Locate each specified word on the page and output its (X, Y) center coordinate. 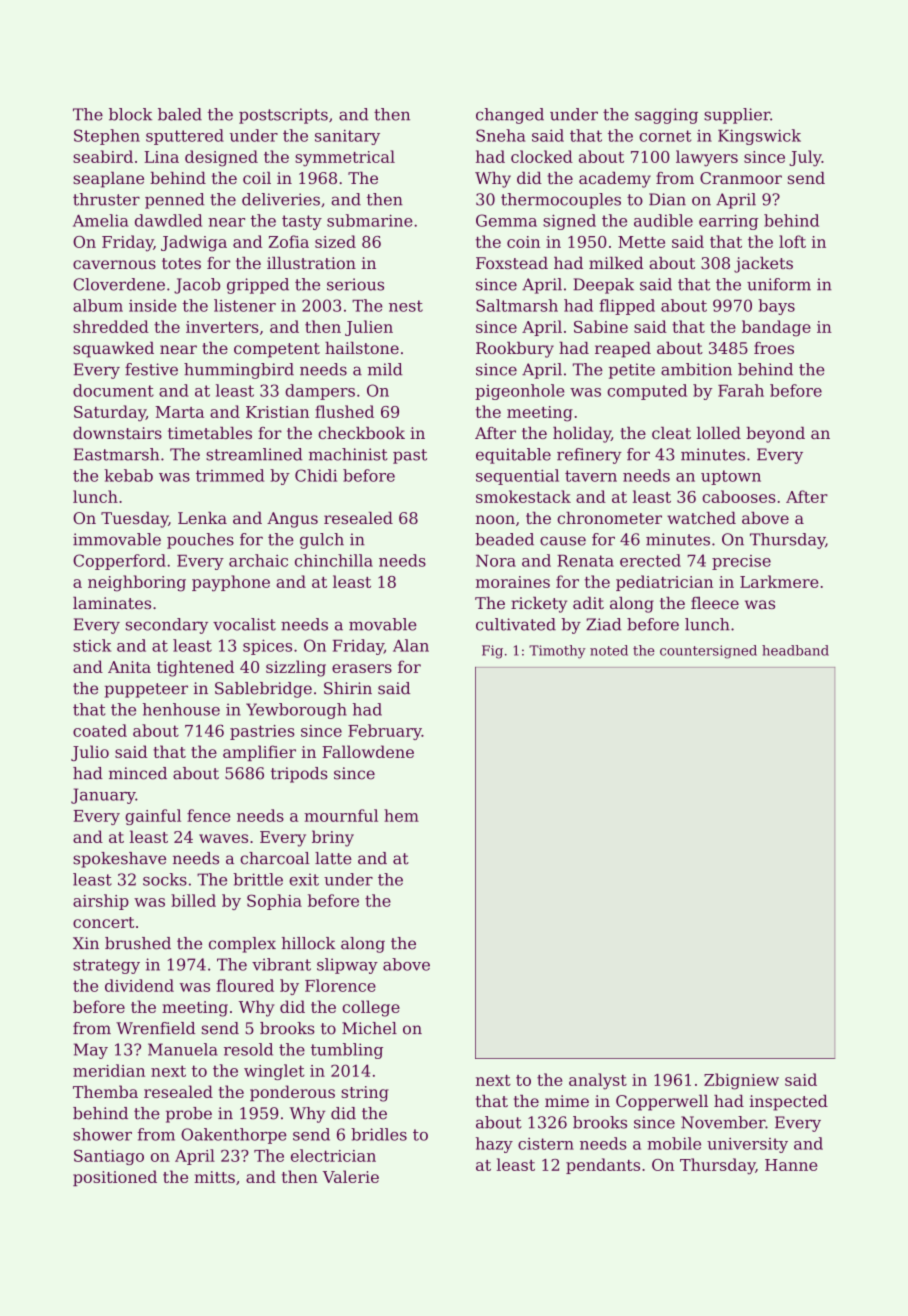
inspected (789, 1103)
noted (609, 650)
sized (335, 241)
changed (510, 116)
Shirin (348, 688)
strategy (106, 966)
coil (257, 178)
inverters (222, 327)
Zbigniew (741, 1081)
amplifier (259, 753)
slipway (347, 966)
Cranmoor (741, 178)
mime (567, 1101)
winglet (274, 1072)
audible (663, 220)
